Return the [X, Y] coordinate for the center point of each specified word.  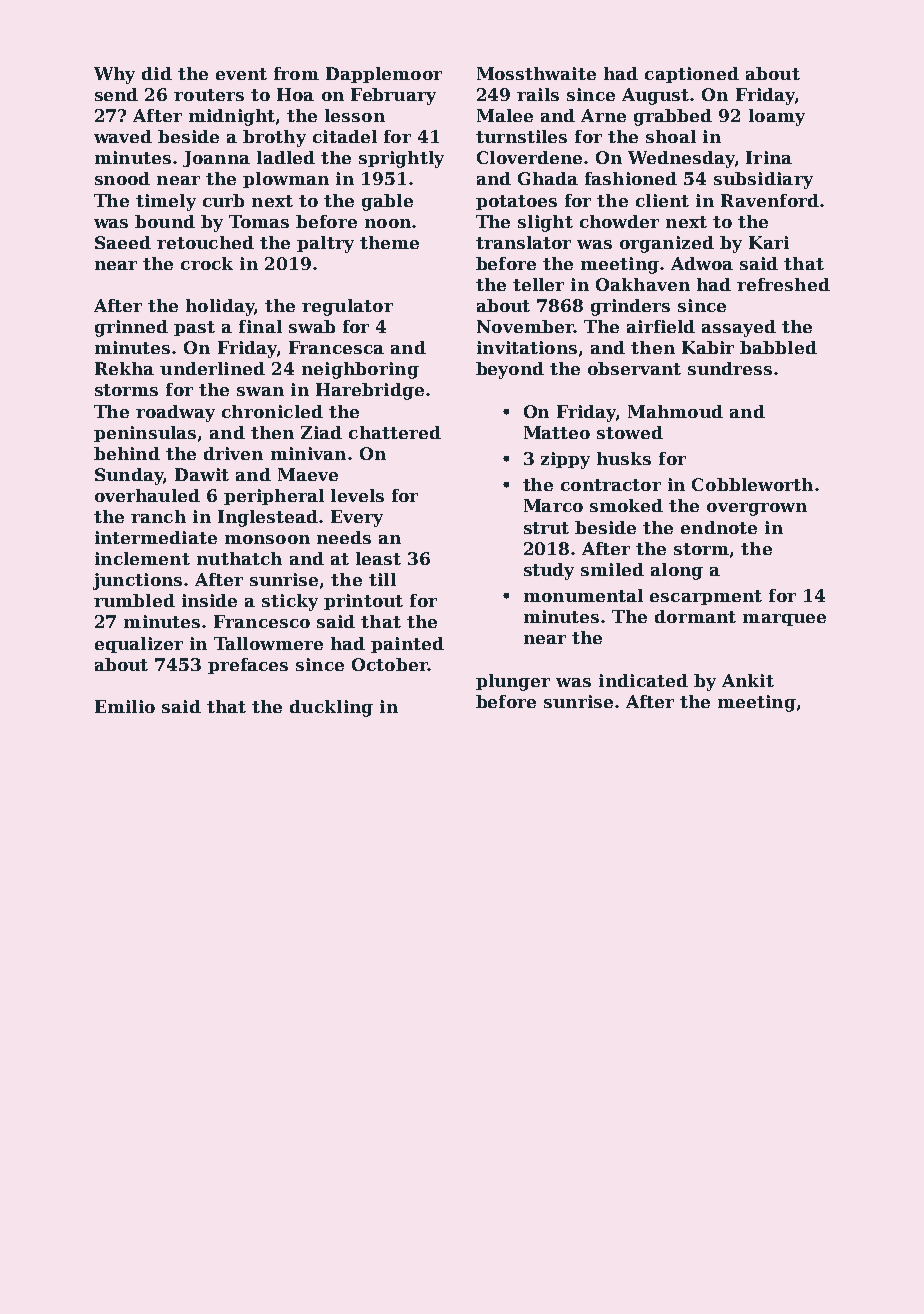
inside [209, 600]
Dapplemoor [384, 75]
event [241, 74]
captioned [692, 75]
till [382, 579]
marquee [784, 620]
